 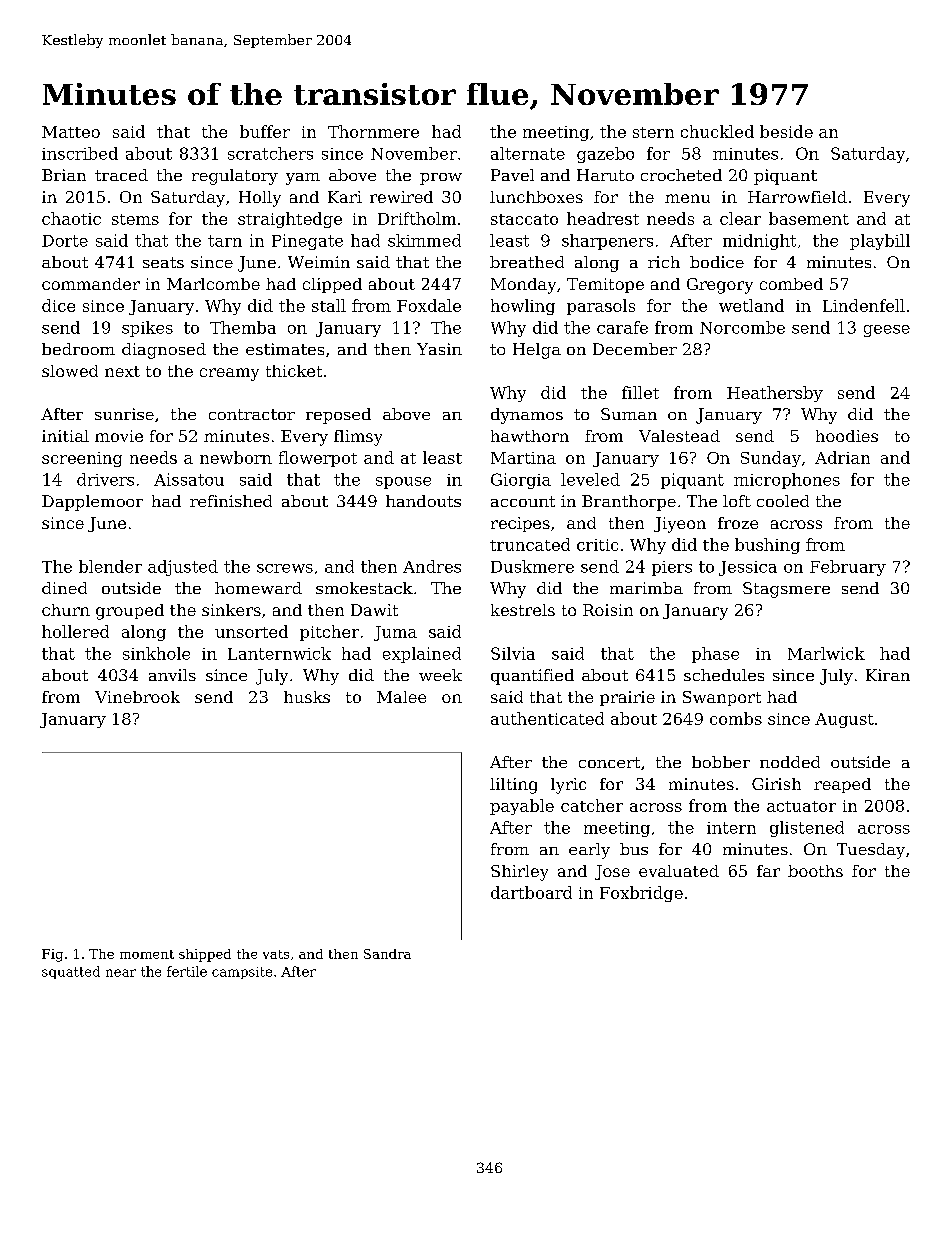 What do you see at coordinates (801, 806) in the screenshot?
I see `actuator` at bounding box center [801, 806].
